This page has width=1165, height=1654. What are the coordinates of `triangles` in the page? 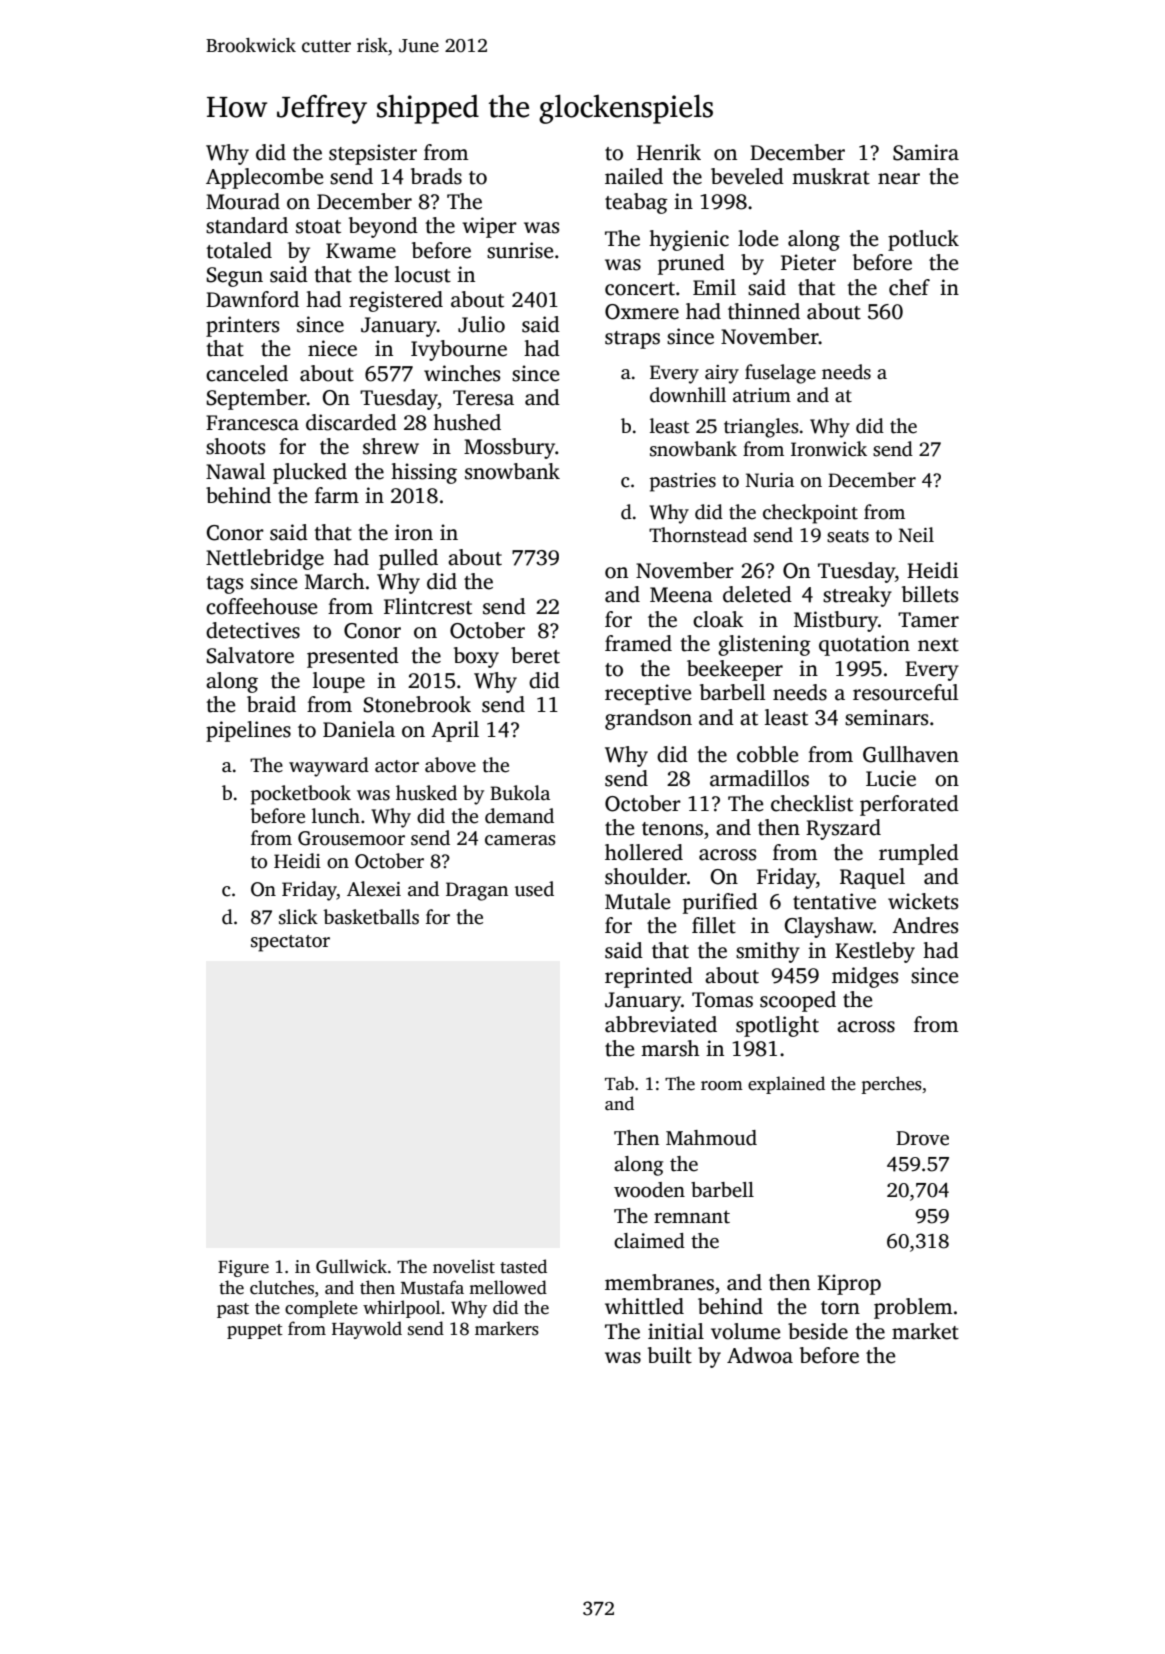 It's located at (761, 428).
